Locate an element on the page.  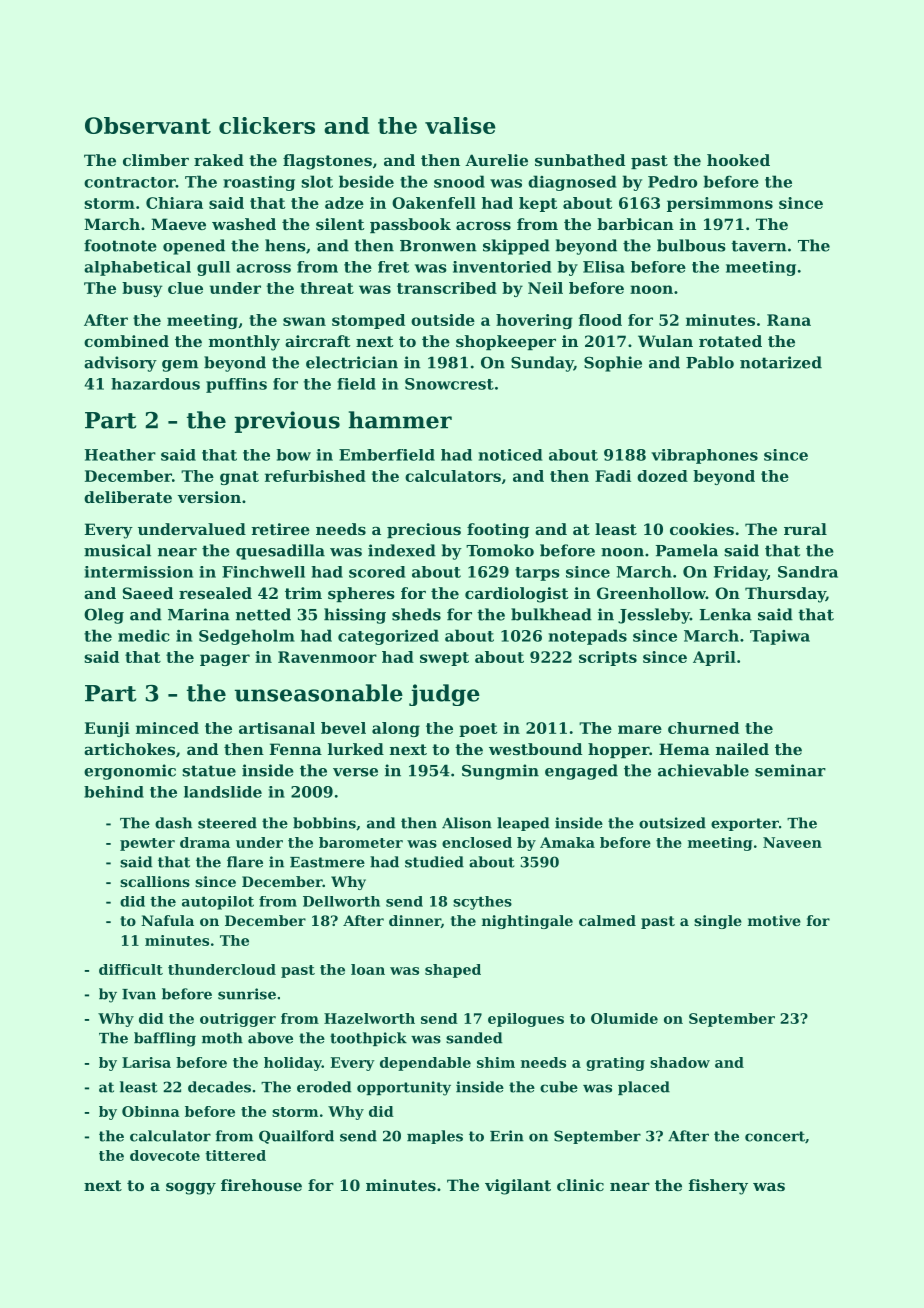
noticed is located at coordinates (510, 455).
